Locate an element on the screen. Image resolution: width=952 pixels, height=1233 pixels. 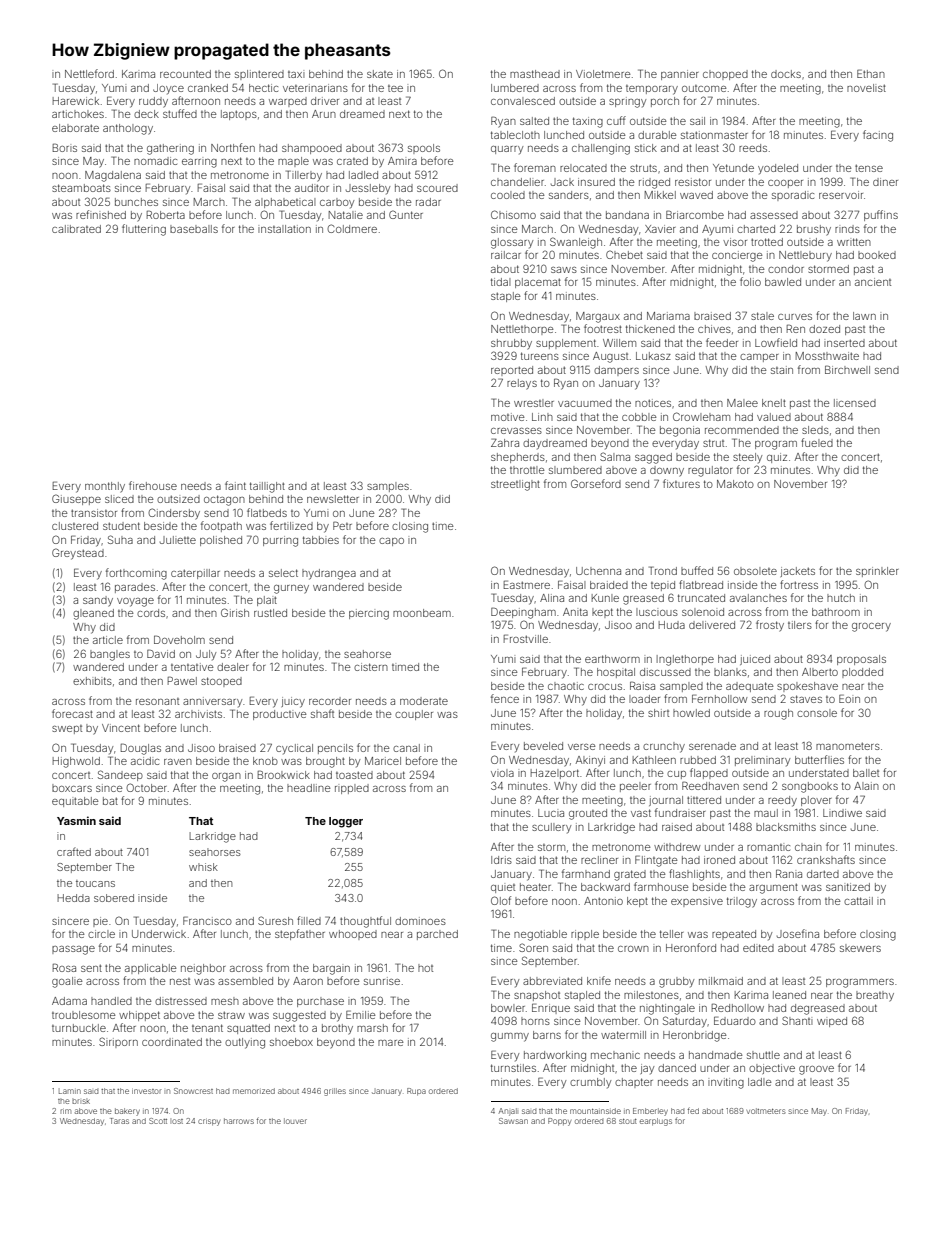
flatbread is located at coordinates (701, 584).
